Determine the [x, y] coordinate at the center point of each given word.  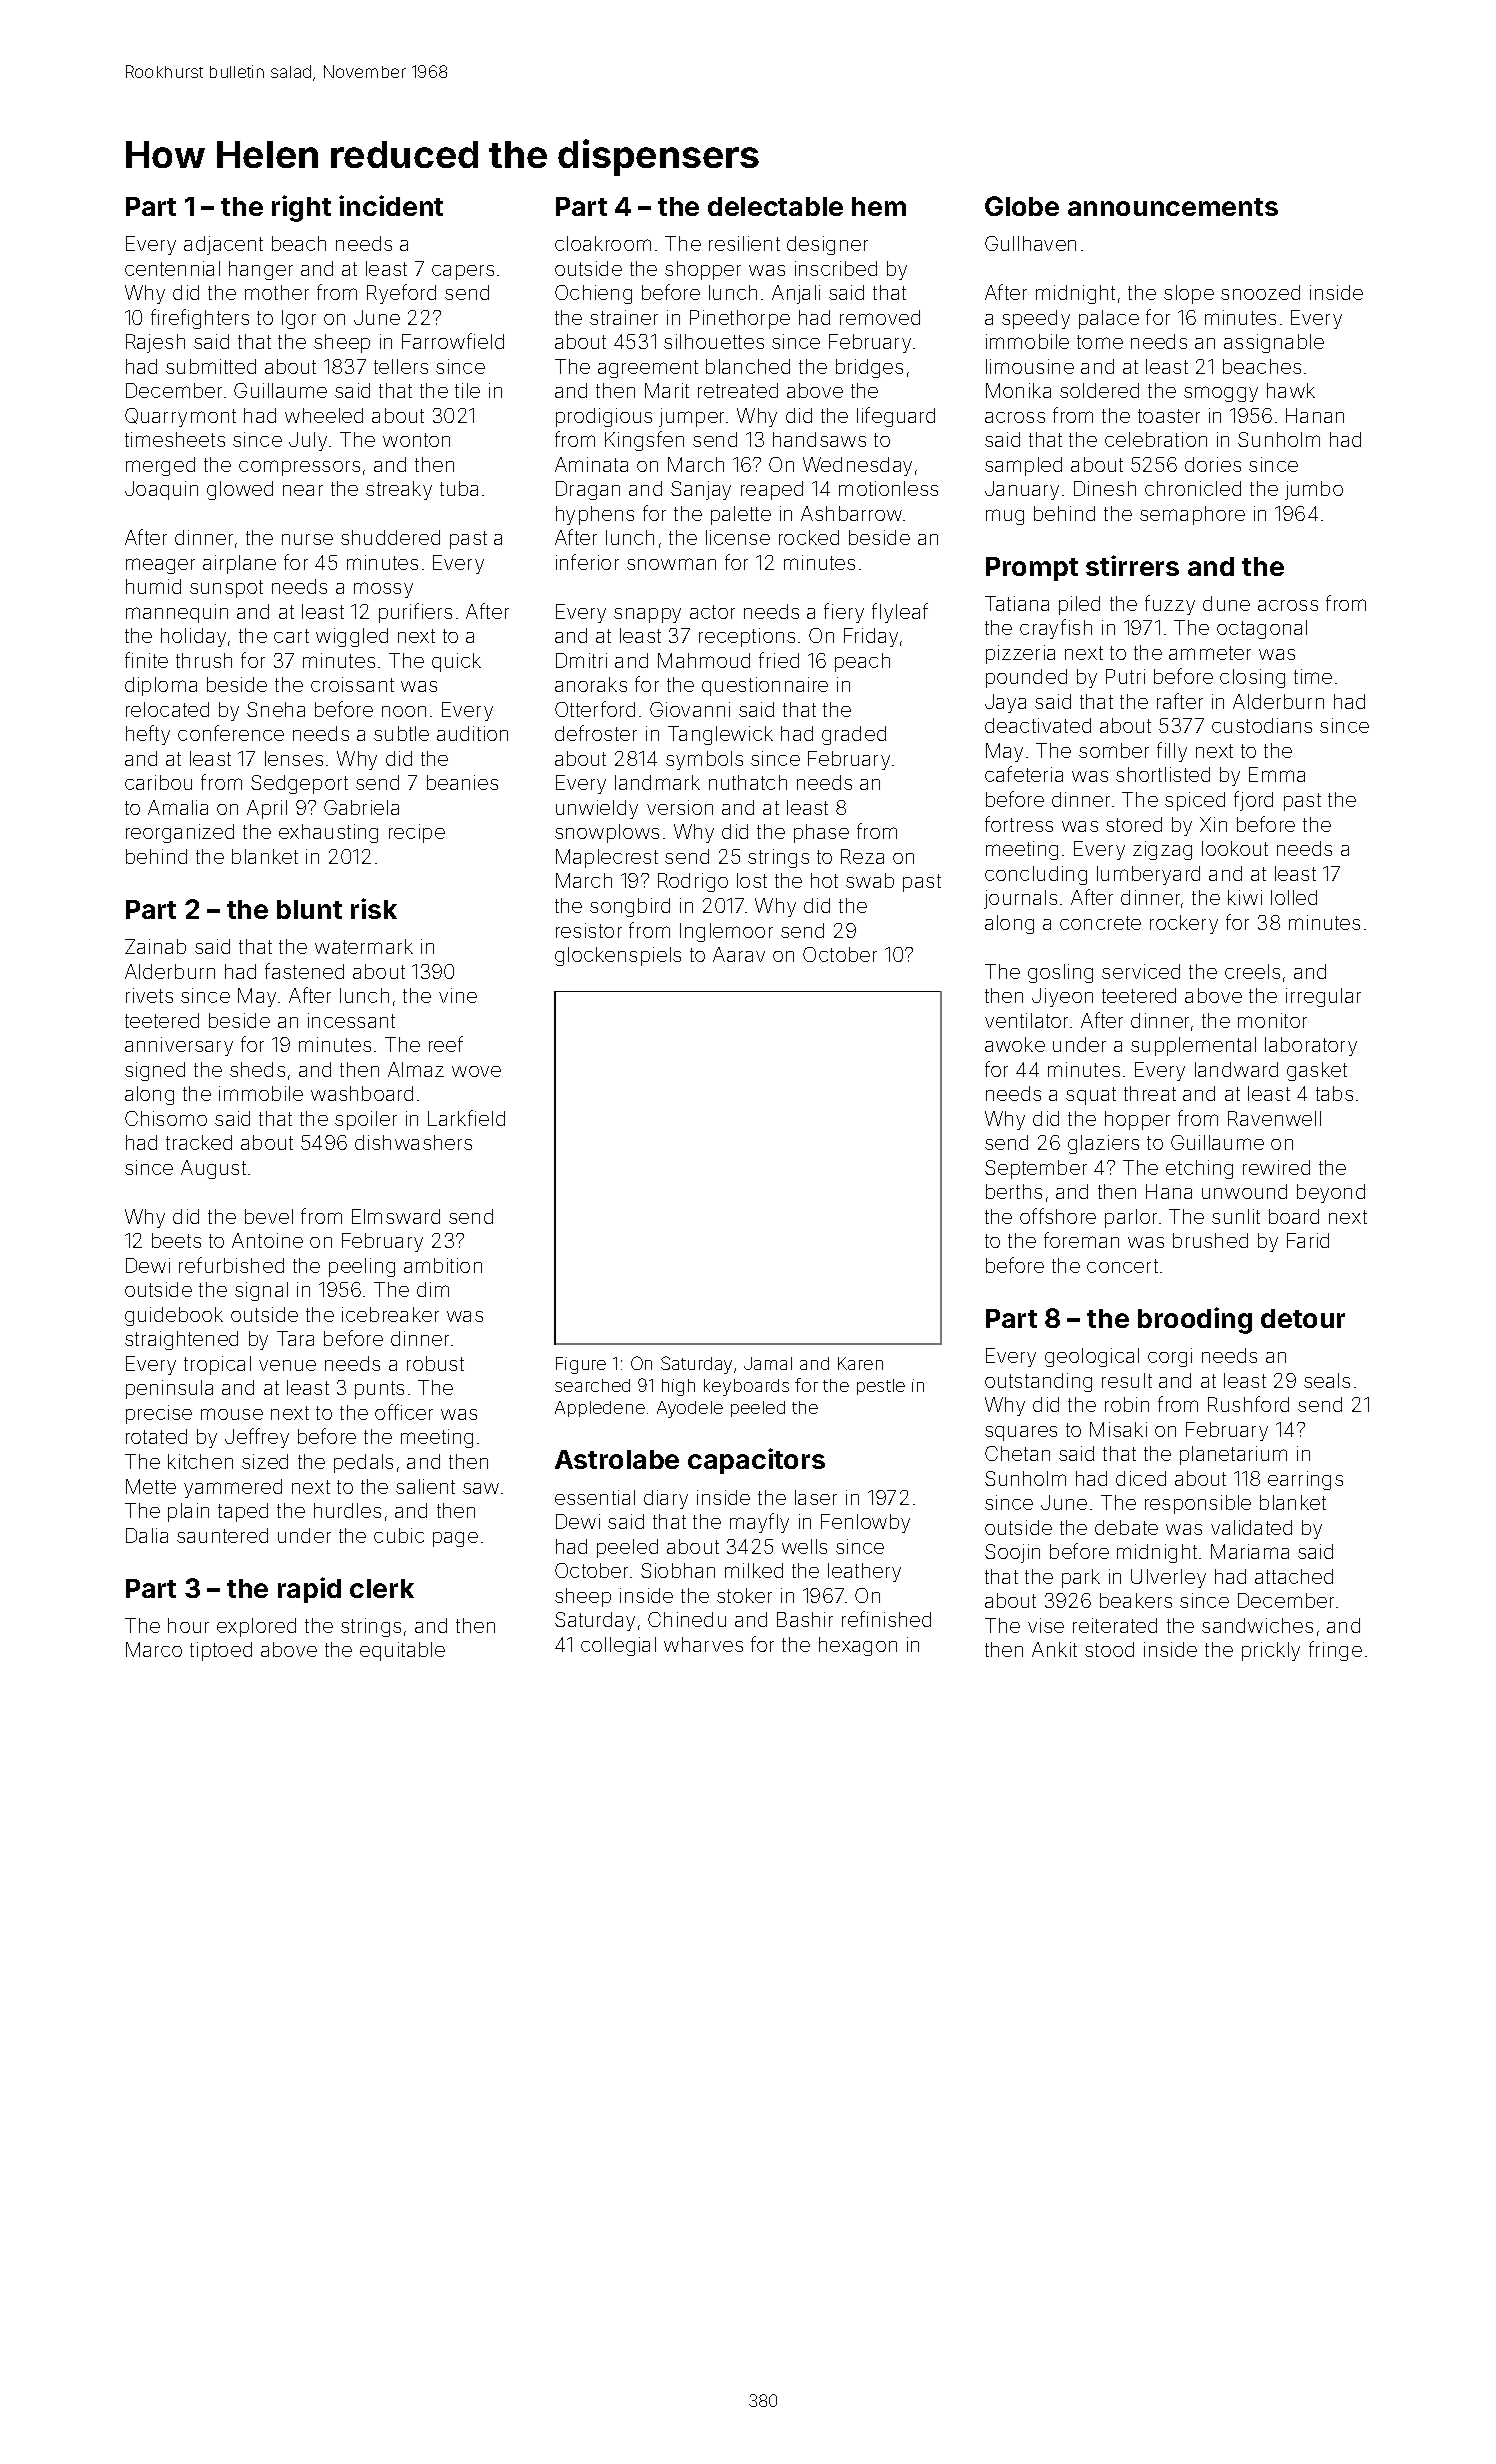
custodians [1262, 725]
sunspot [226, 589]
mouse [232, 1414]
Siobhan [678, 1570]
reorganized [180, 833]
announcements [1173, 207]
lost [752, 880]
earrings [1305, 1480]
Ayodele [690, 1409]
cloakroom [603, 243]
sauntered [222, 1535]
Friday [871, 637]
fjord [1253, 801]
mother [277, 292]
